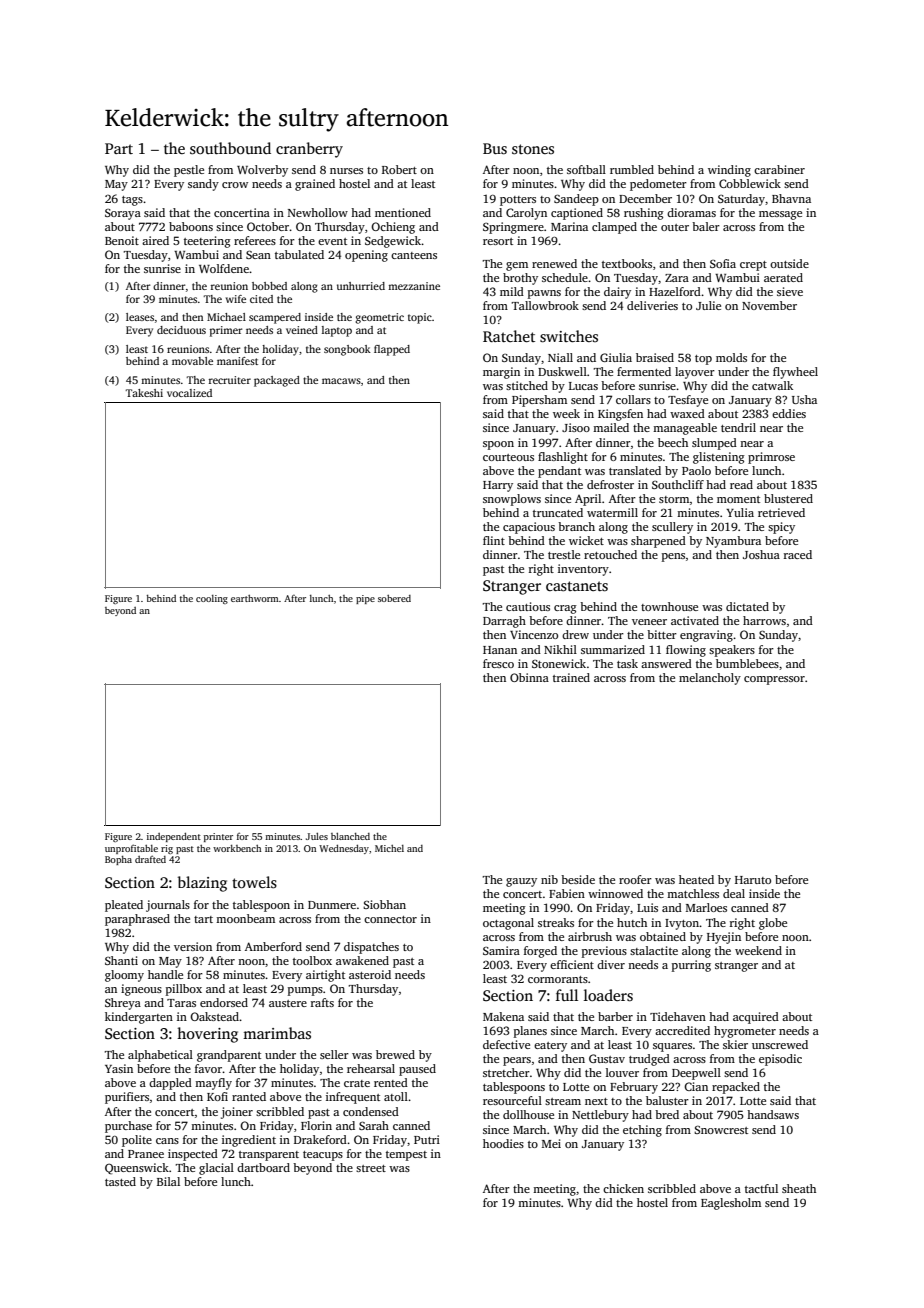 Image resolution: width=924 pixels, height=1308 pixels. I want to click on Bilal, so click(168, 1181).
